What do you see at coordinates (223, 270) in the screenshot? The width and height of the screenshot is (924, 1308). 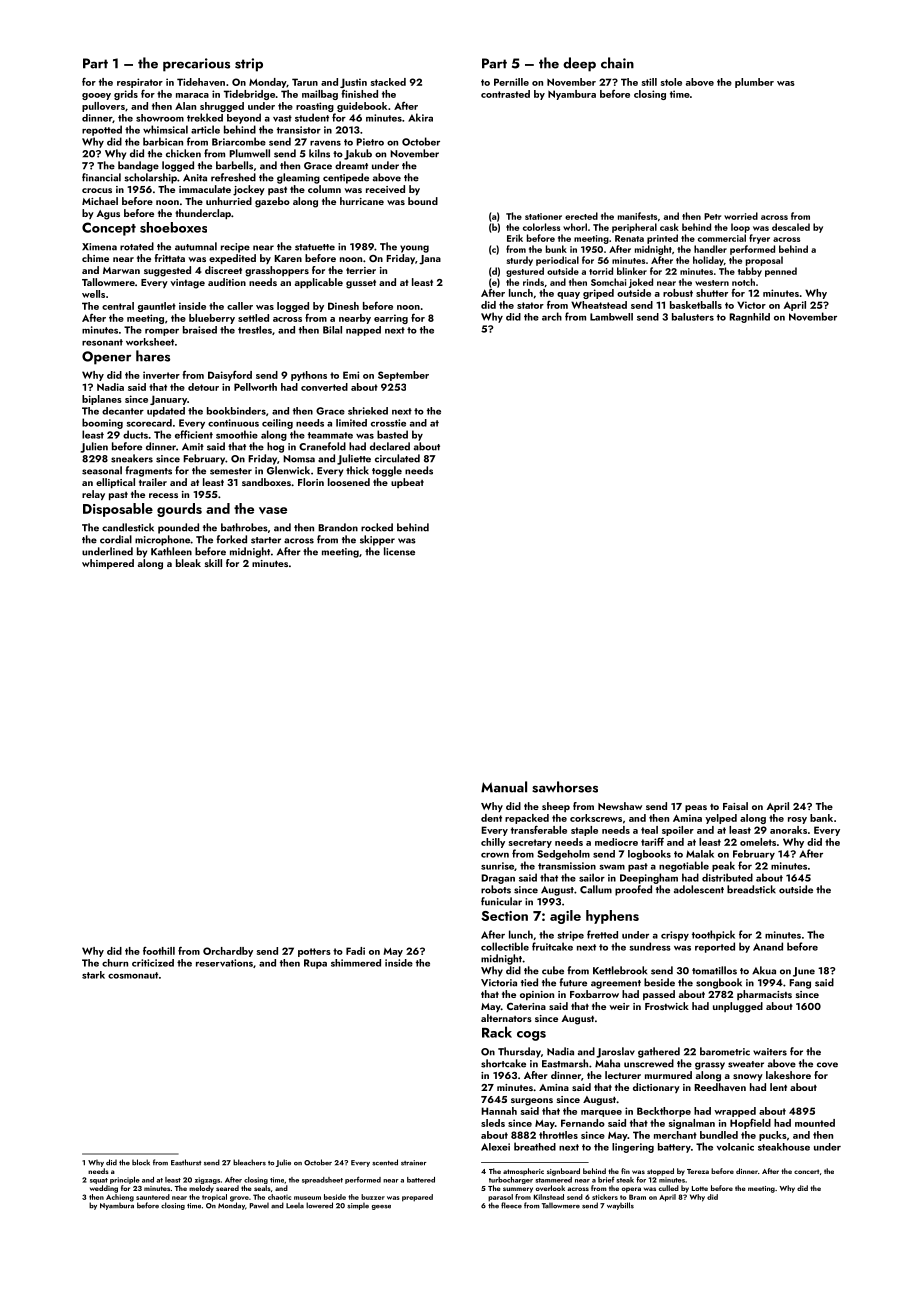 I see `discreet` at bounding box center [223, 270].
